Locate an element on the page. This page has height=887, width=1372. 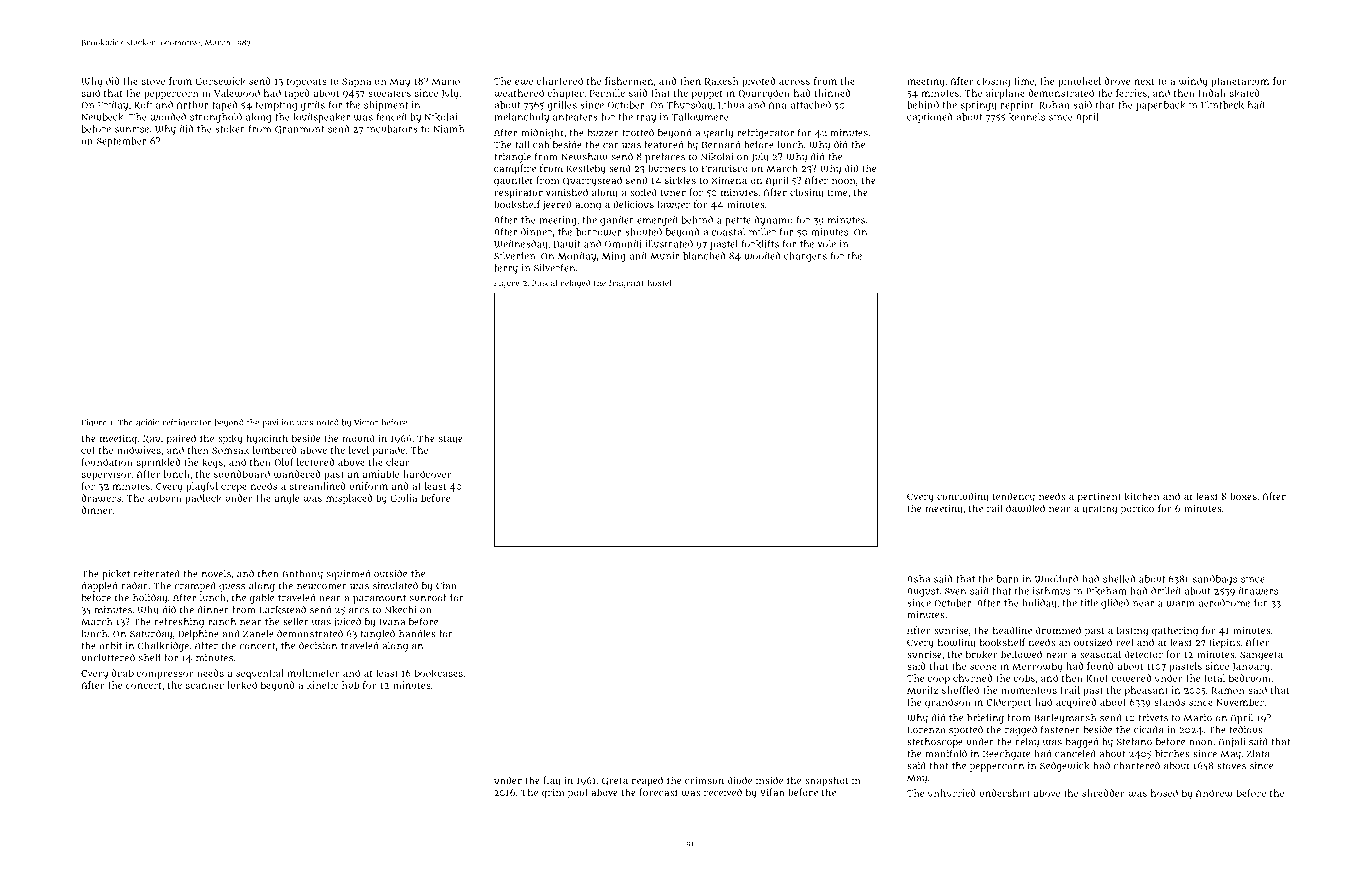
drab is located at coordinates (123, 673).
